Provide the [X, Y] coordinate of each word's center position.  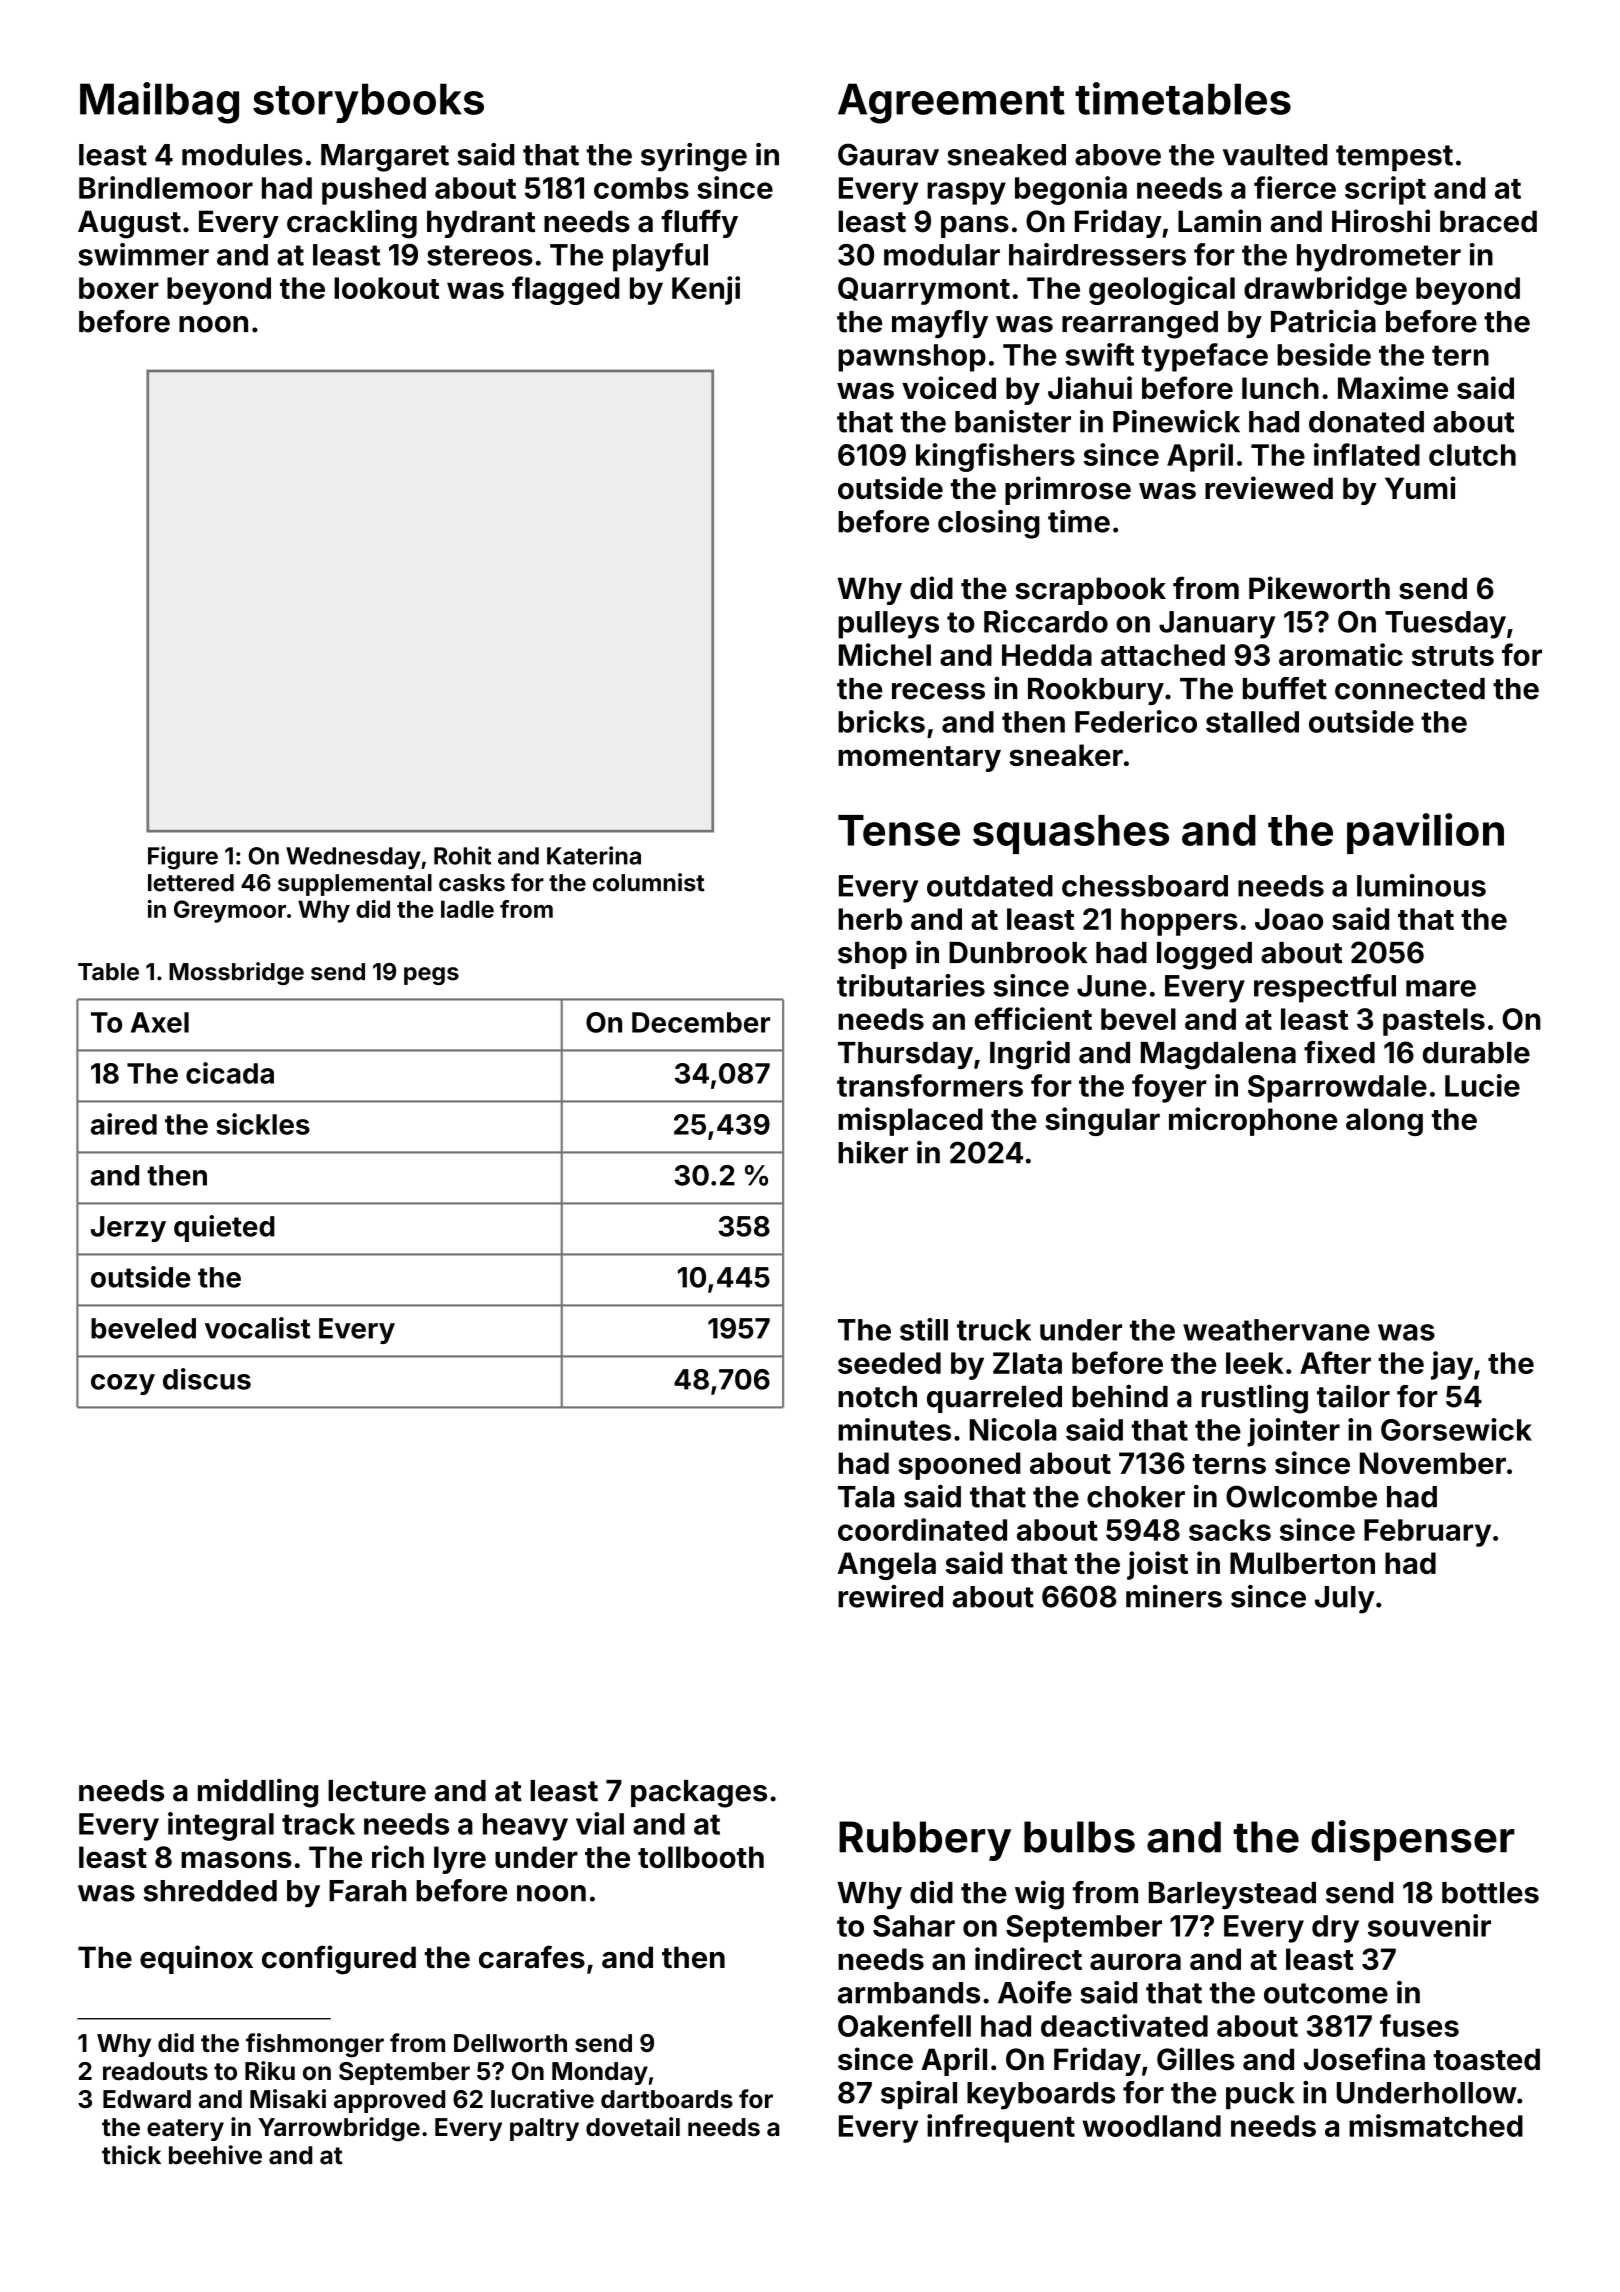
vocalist [257, 1328]
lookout [386, 288]
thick [131, 2155]
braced [1488, 221]
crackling [352, 224]
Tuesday [1445, 625]
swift [1099, 354]
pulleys [888, 625]
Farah [368, 1891]
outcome [1326, 1993]
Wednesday [353, 858]
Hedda [1047, 655]
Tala [866, 1497]
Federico [1136, 721]
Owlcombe [1301, 1496]
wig [1039, 1895]
